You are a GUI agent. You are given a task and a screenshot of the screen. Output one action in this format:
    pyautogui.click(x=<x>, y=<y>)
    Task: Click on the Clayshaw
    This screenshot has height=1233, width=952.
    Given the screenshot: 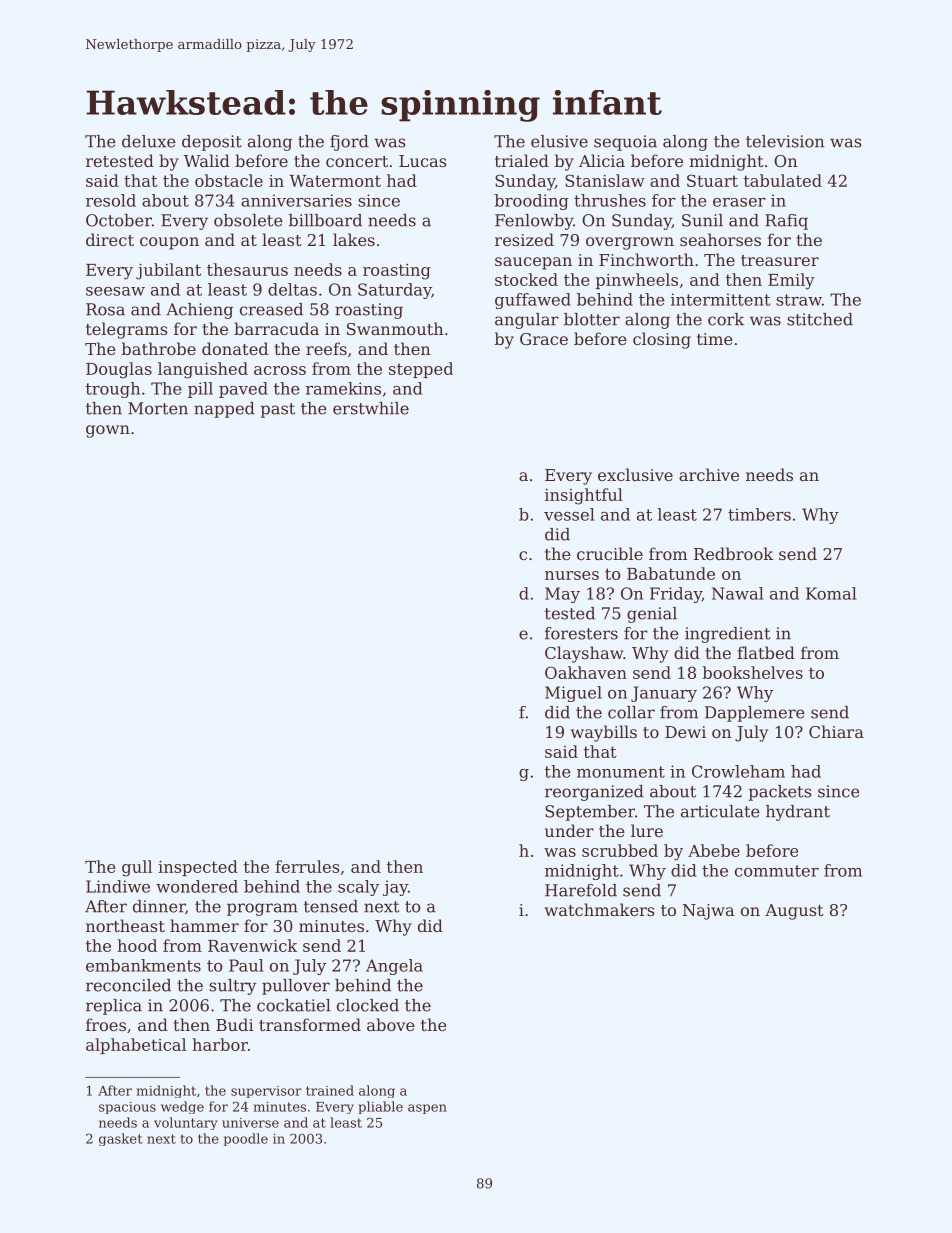 What is the action you would take?
    pyautogui.click(x=584, y=654)
